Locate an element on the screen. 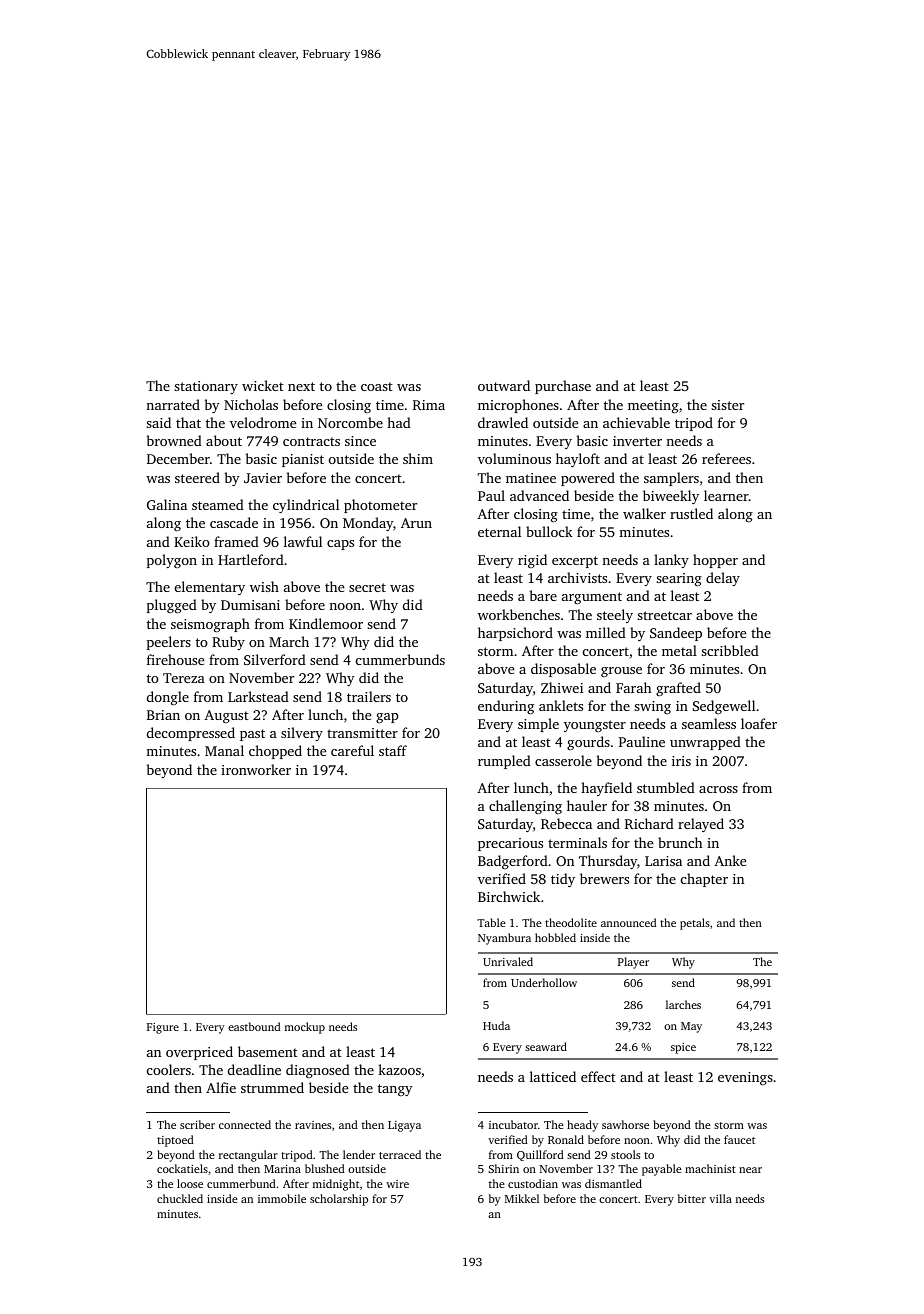 The height and width of the screenshot is (1314, 924). Figure is located at coordinates (163, 1028).
